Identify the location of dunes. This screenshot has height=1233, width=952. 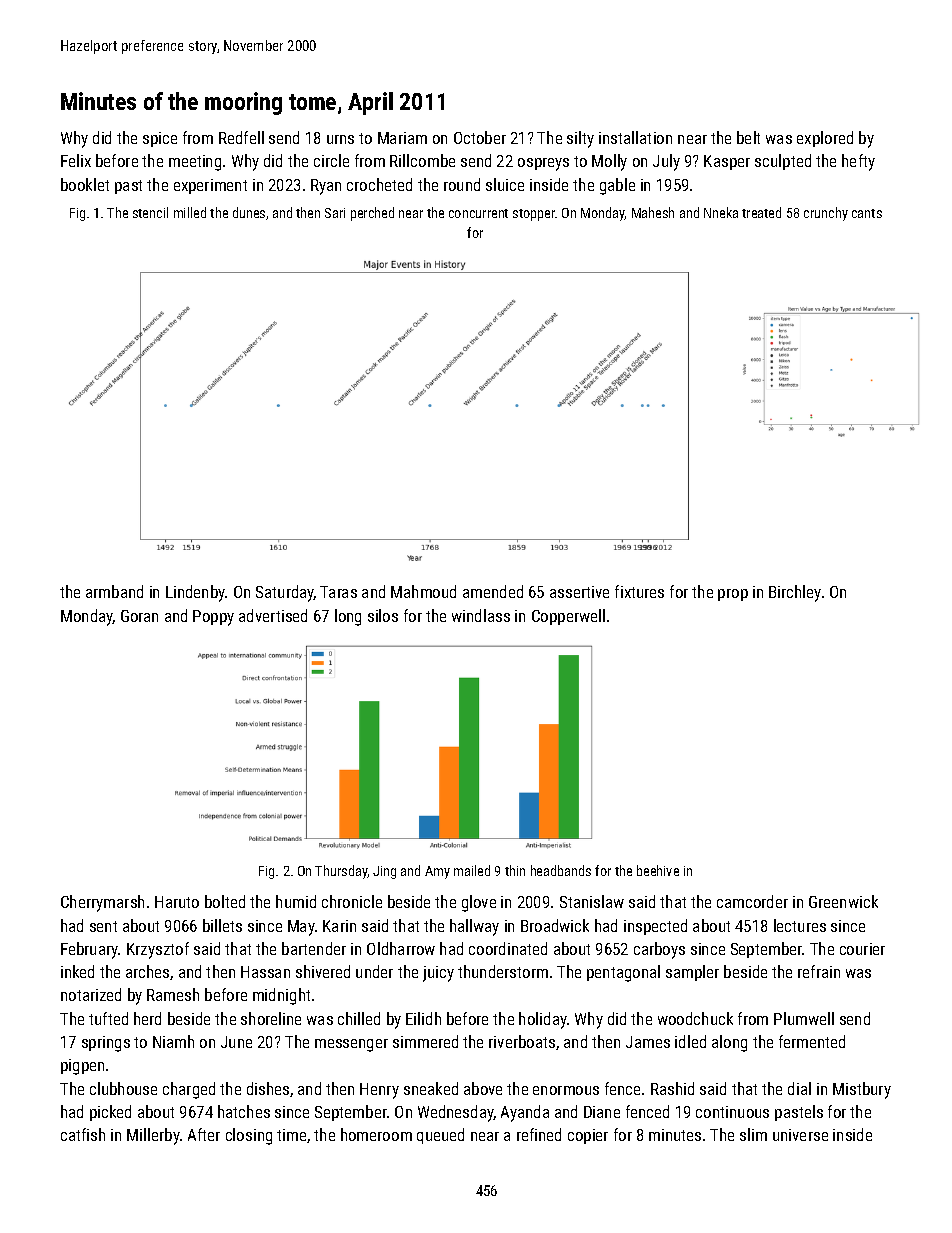
(249, 212).
